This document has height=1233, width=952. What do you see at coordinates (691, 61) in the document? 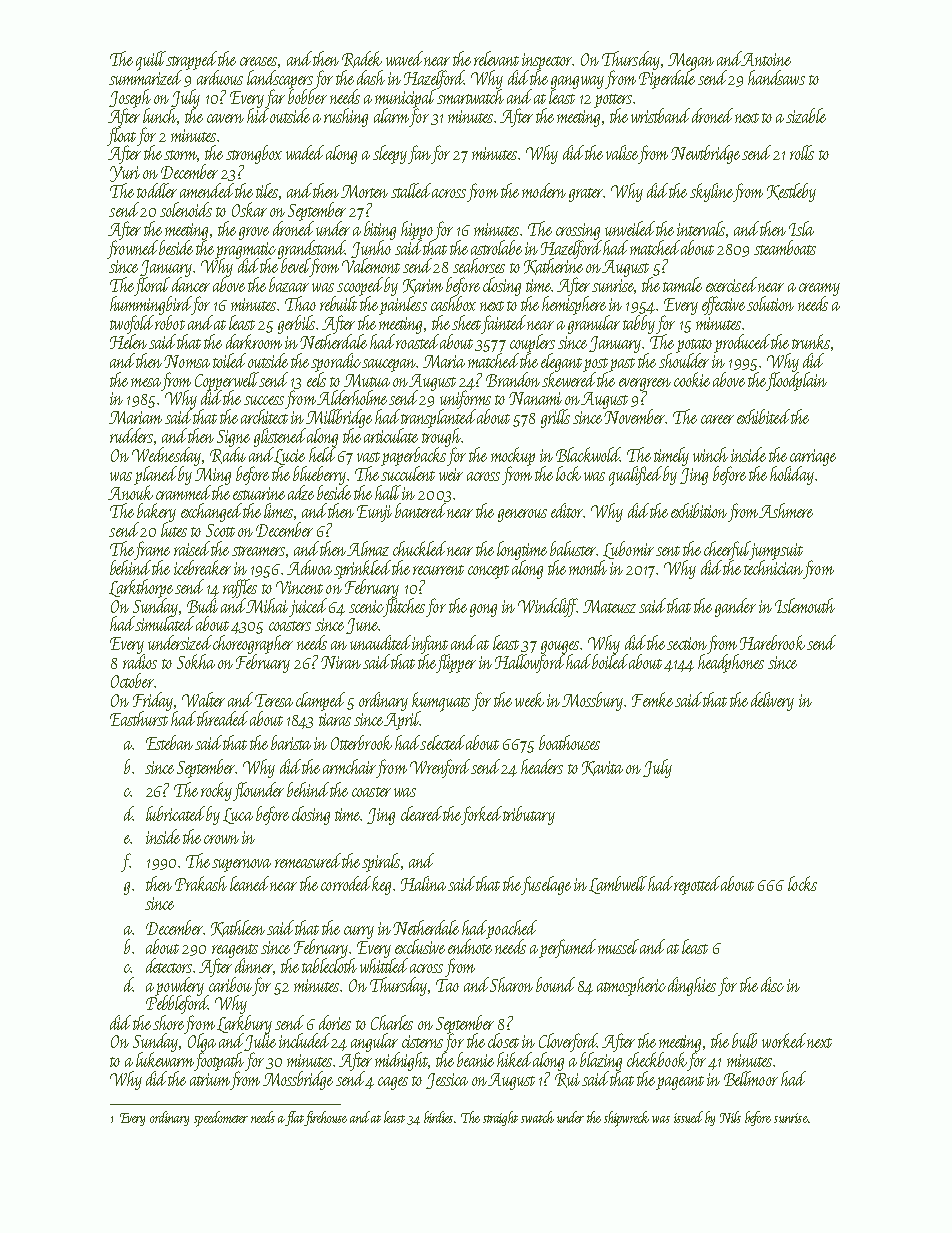
I see `Megan` at bounding box center [691, 61].
